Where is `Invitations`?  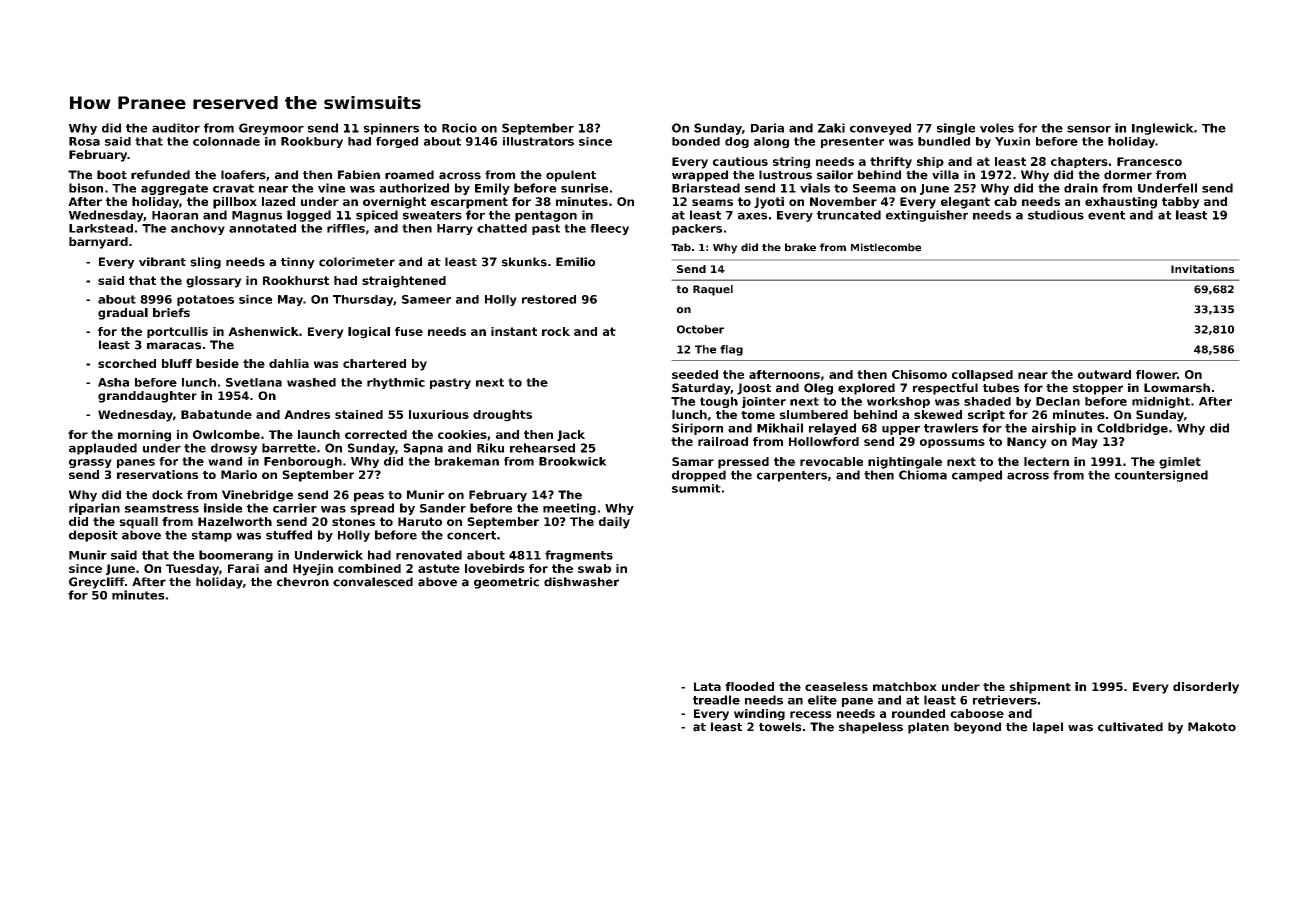
Invitations is located at coordinates (1202, 269).
